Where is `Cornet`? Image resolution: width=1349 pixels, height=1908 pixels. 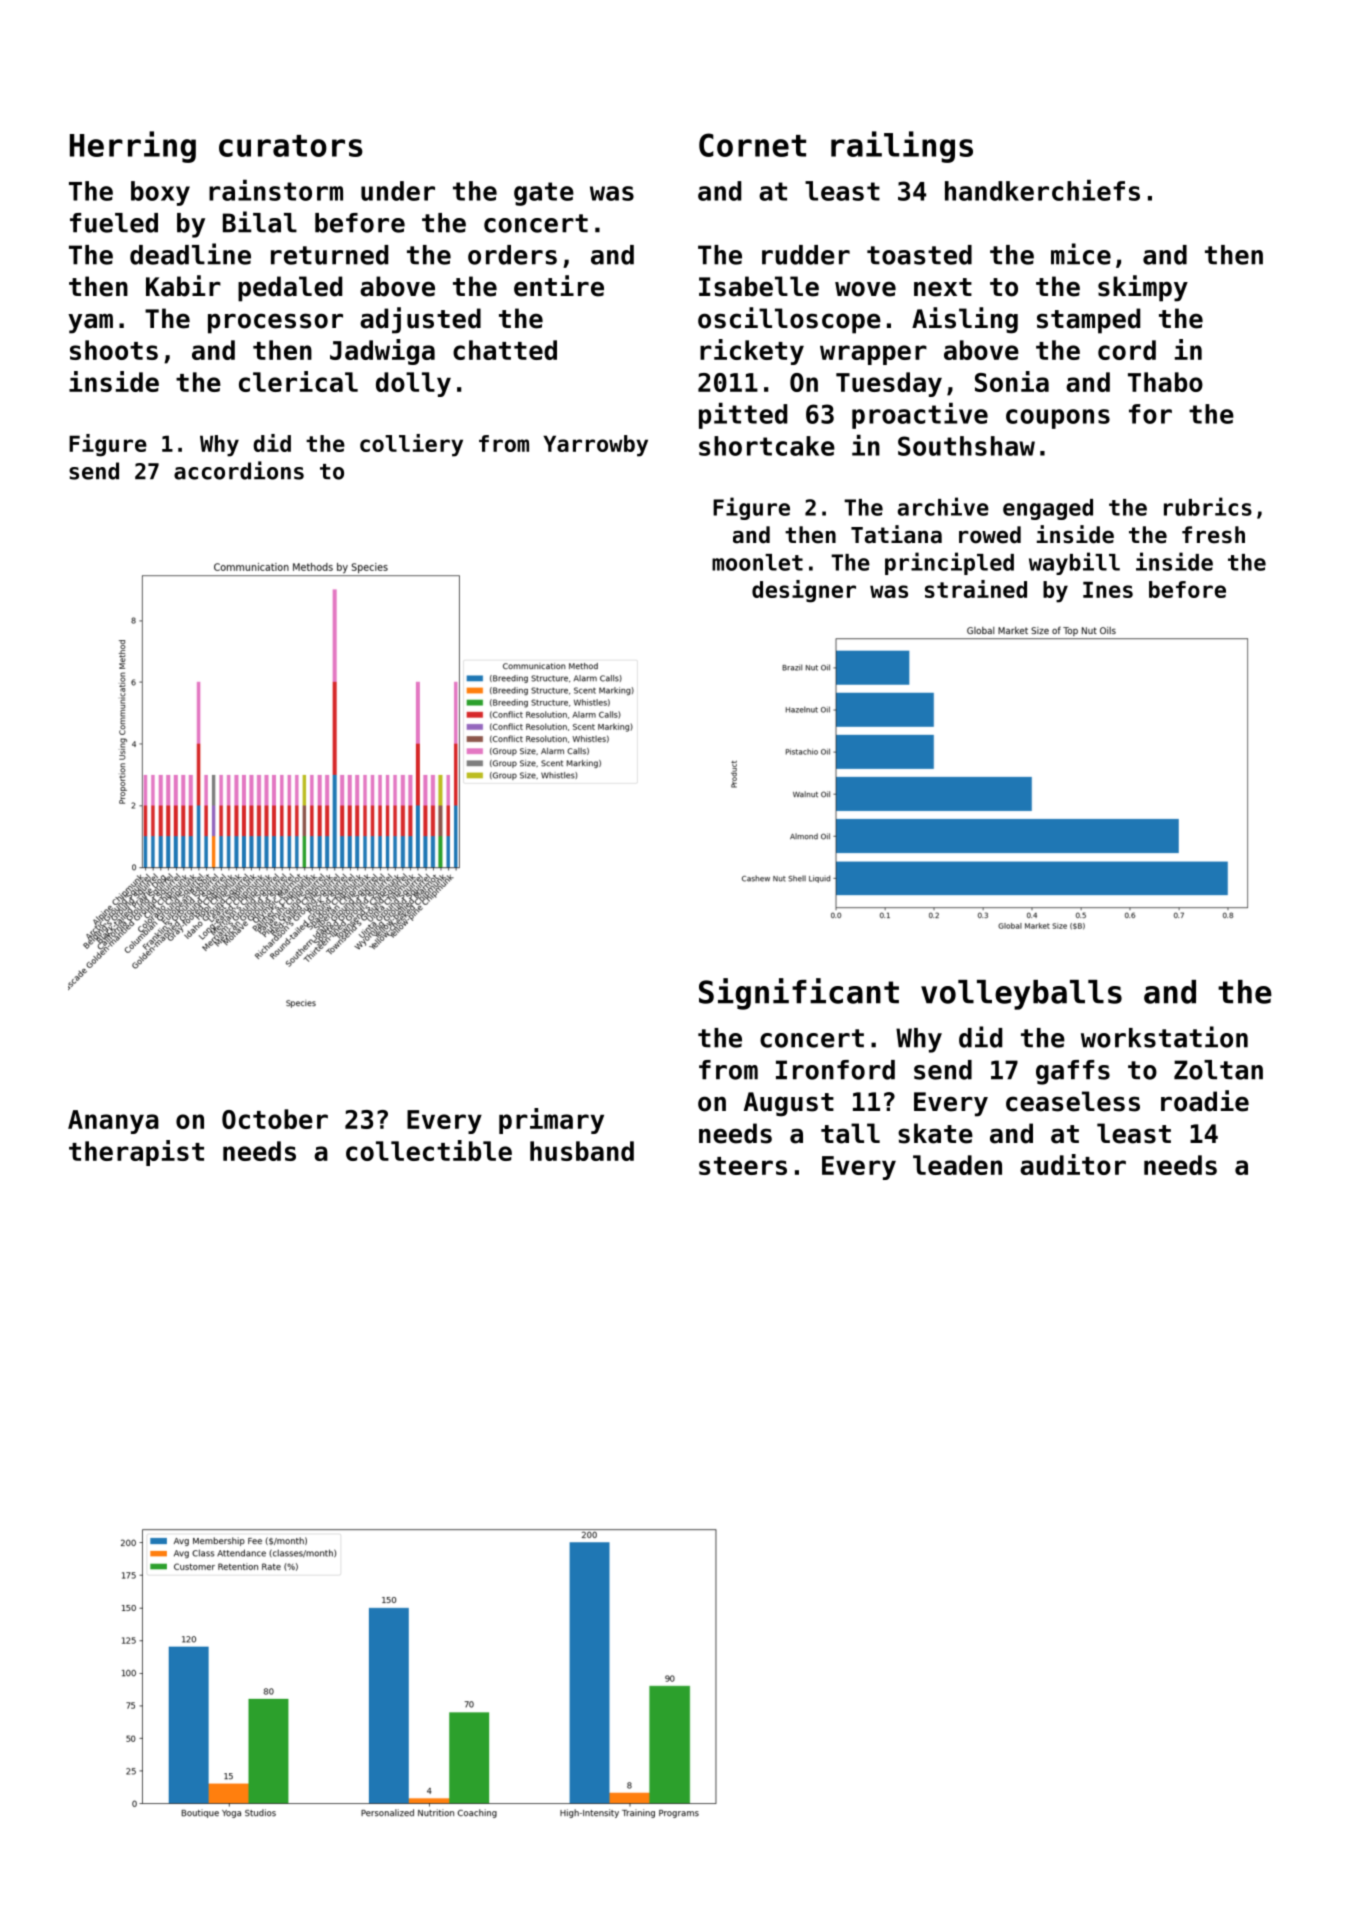
Cornet is located at coordinates (752, 145).
